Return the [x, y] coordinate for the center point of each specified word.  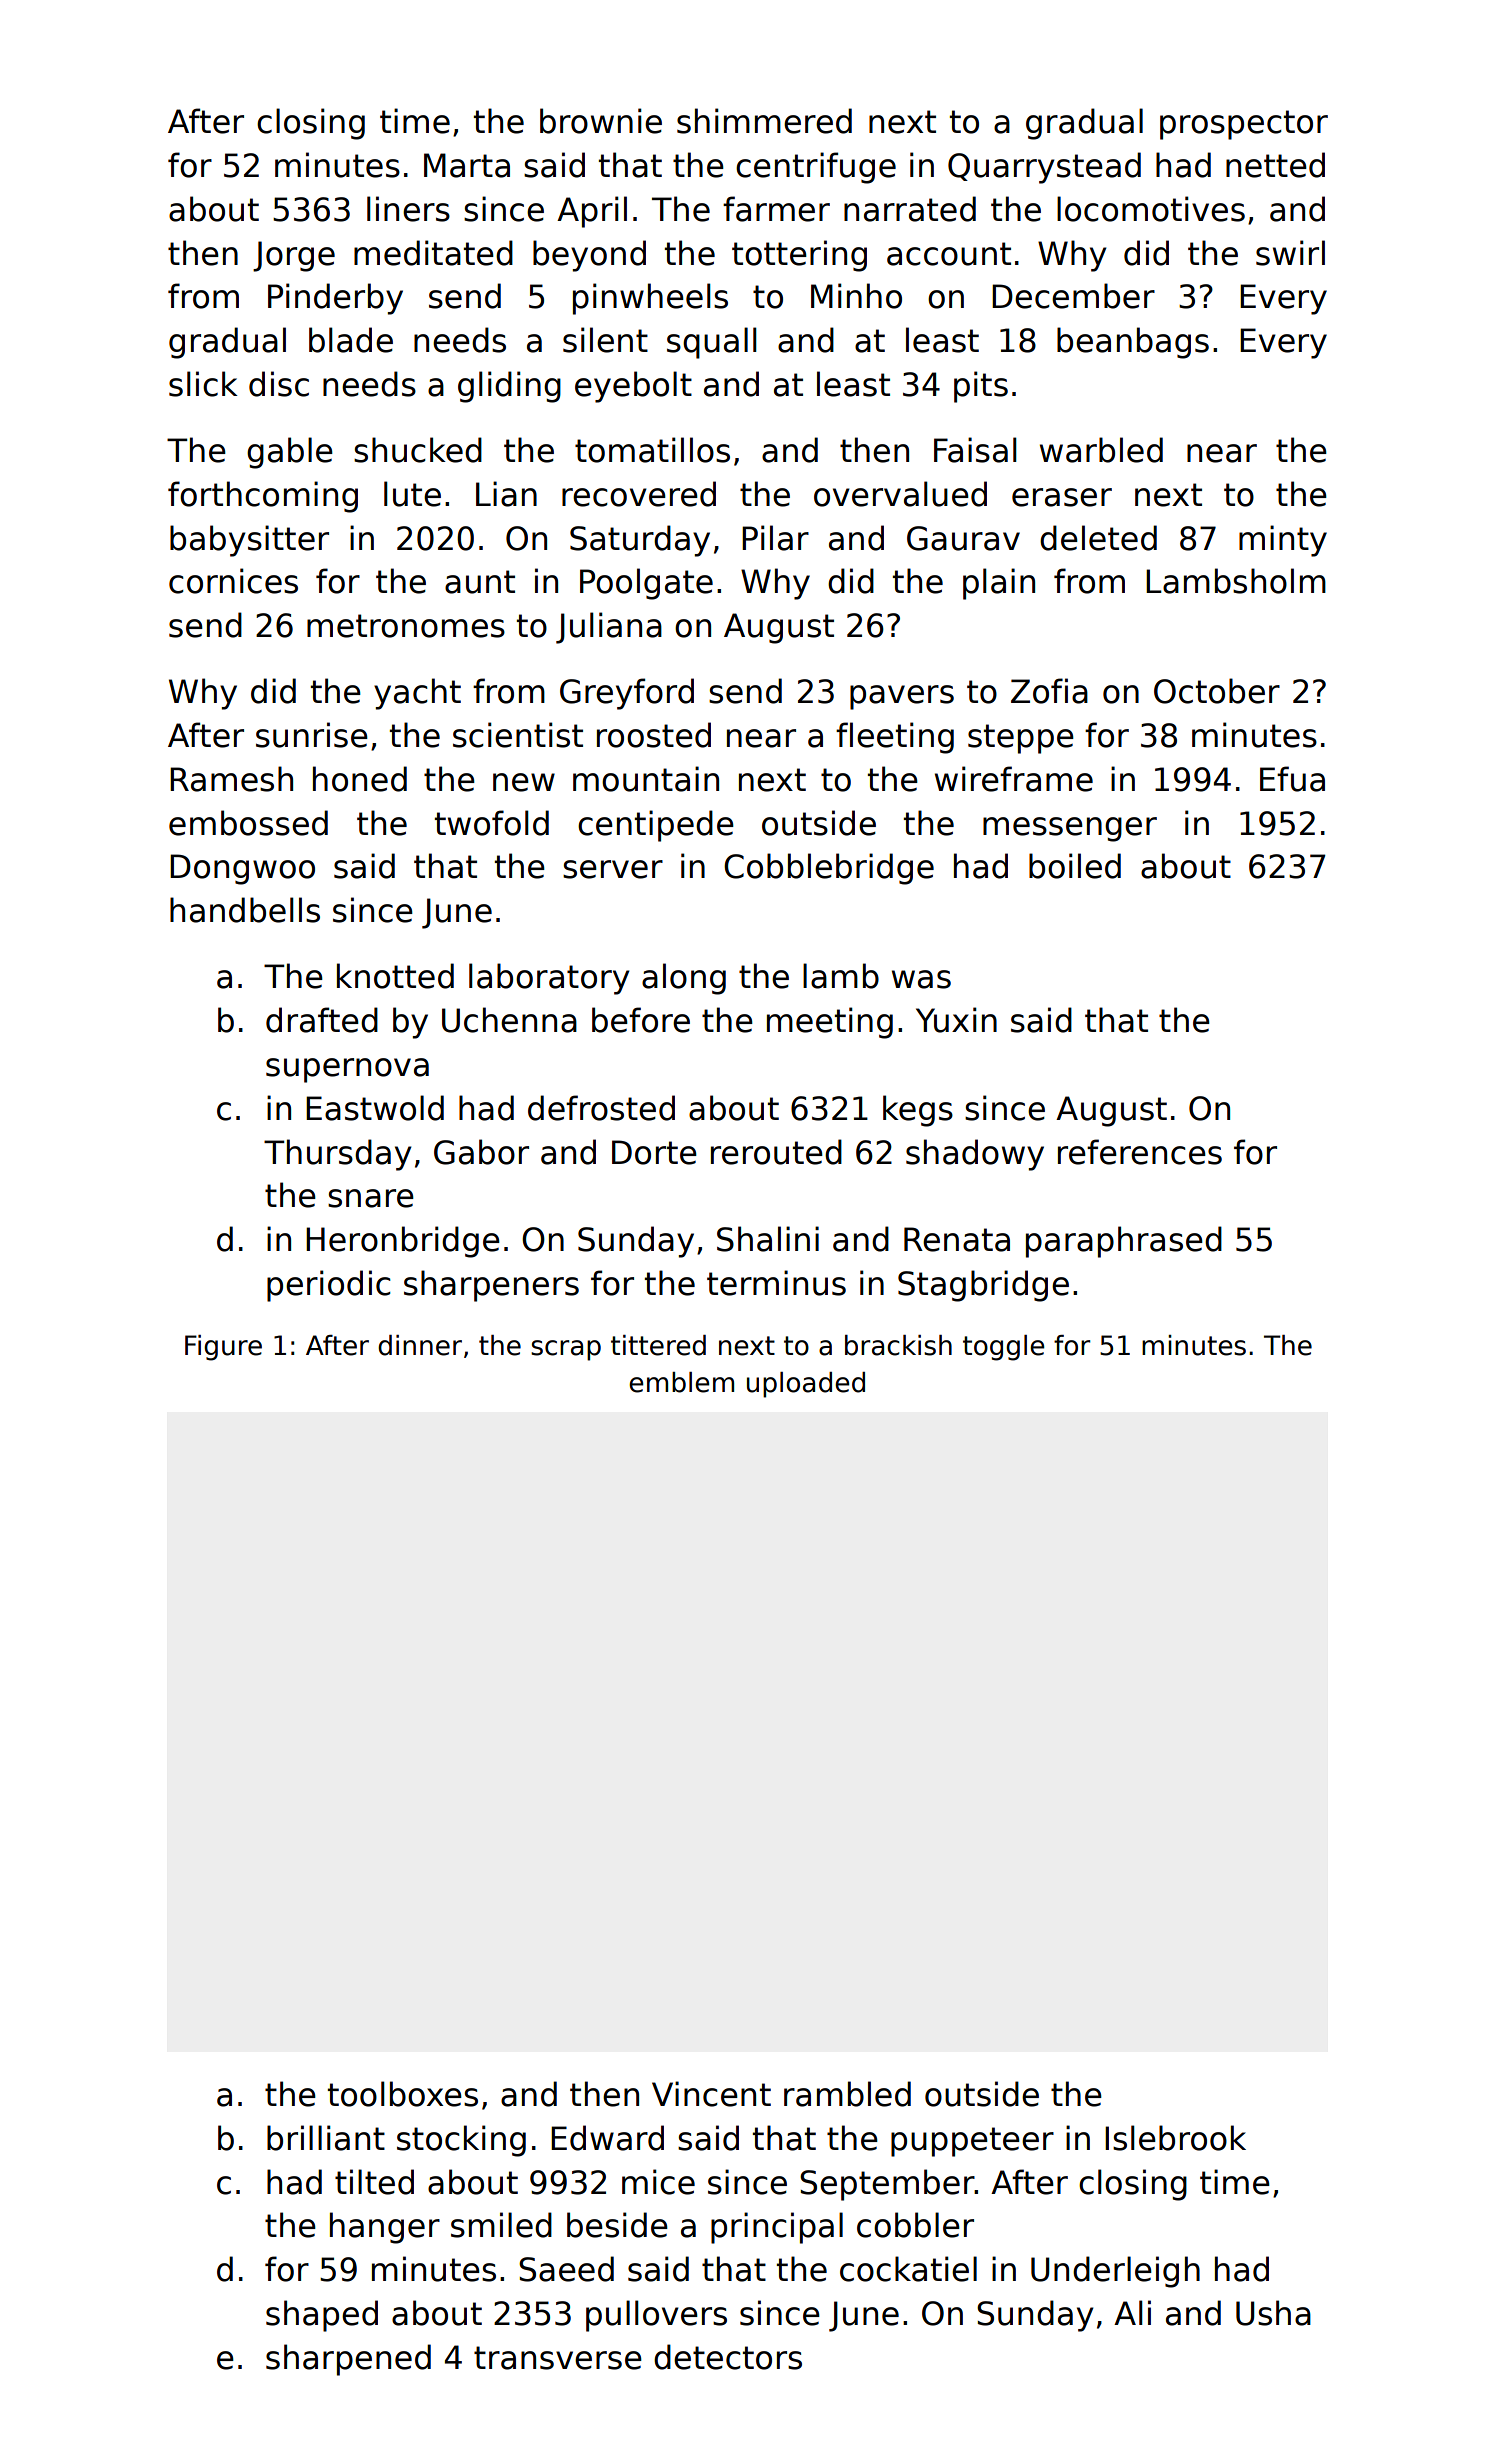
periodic [329, 1286]
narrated [910, 209]
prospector [1244, 125]
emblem [681, 1382]
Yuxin [956, 1020]
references [1140, 1152]
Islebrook [1175, 2138]
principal [777, 2228]
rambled [847, 2094]
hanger [385, 2228]
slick [203, 384]
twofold [492, 823]
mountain [646, 779]
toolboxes [403, 2094]
